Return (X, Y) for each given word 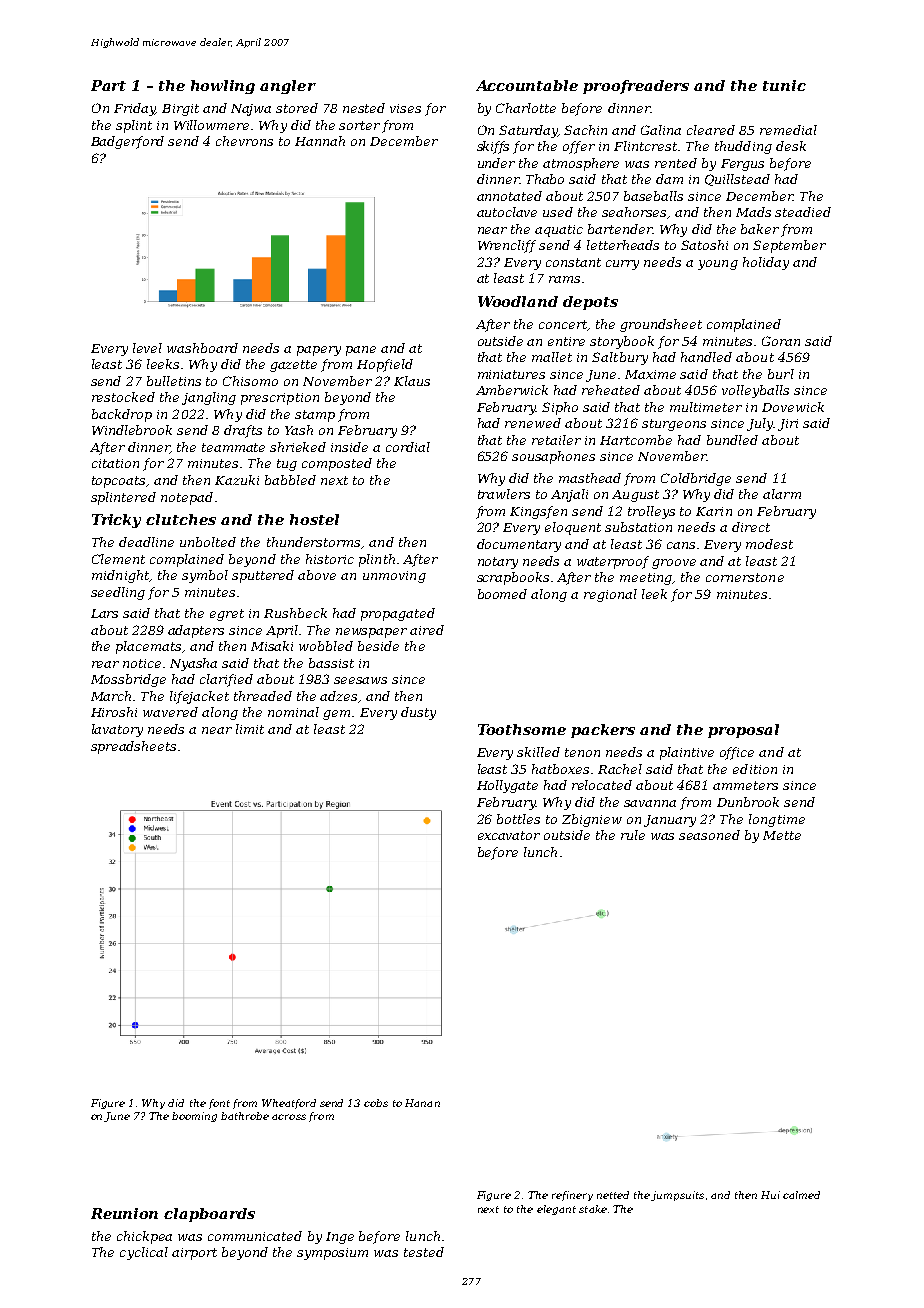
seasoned (709, 835)
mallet (552, 357)
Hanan (422, 1103)
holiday (766, 263)
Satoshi (704, 245)
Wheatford (289, 1104)
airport (194, 1254)
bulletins (174, 381)
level (147, 348)
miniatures (511, 374)
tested (424, 1252)
